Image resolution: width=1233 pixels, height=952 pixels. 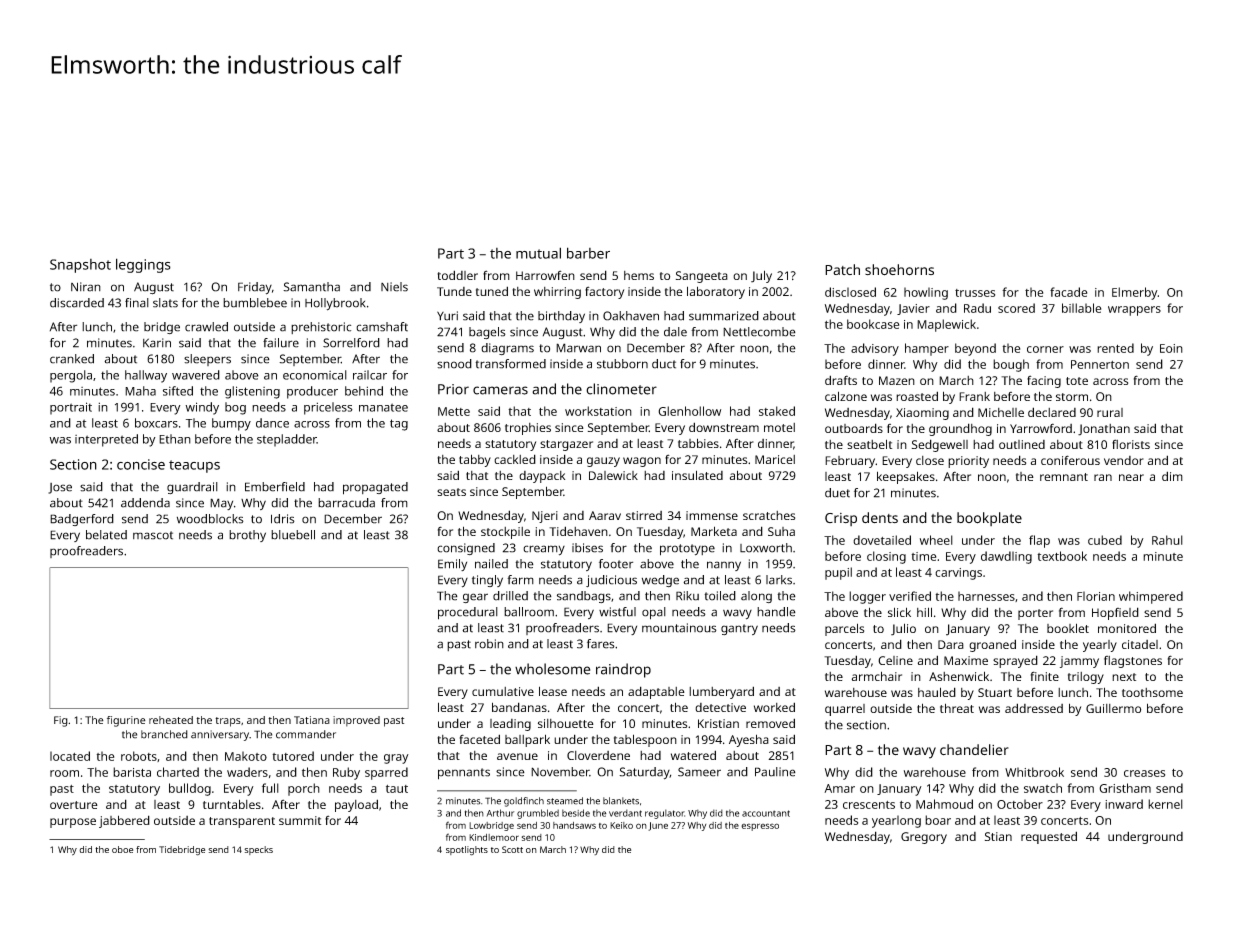 What do you see at coordinates (538, 253) in the screenshot?
I see `mutual` at bounding box center [538, 253].
